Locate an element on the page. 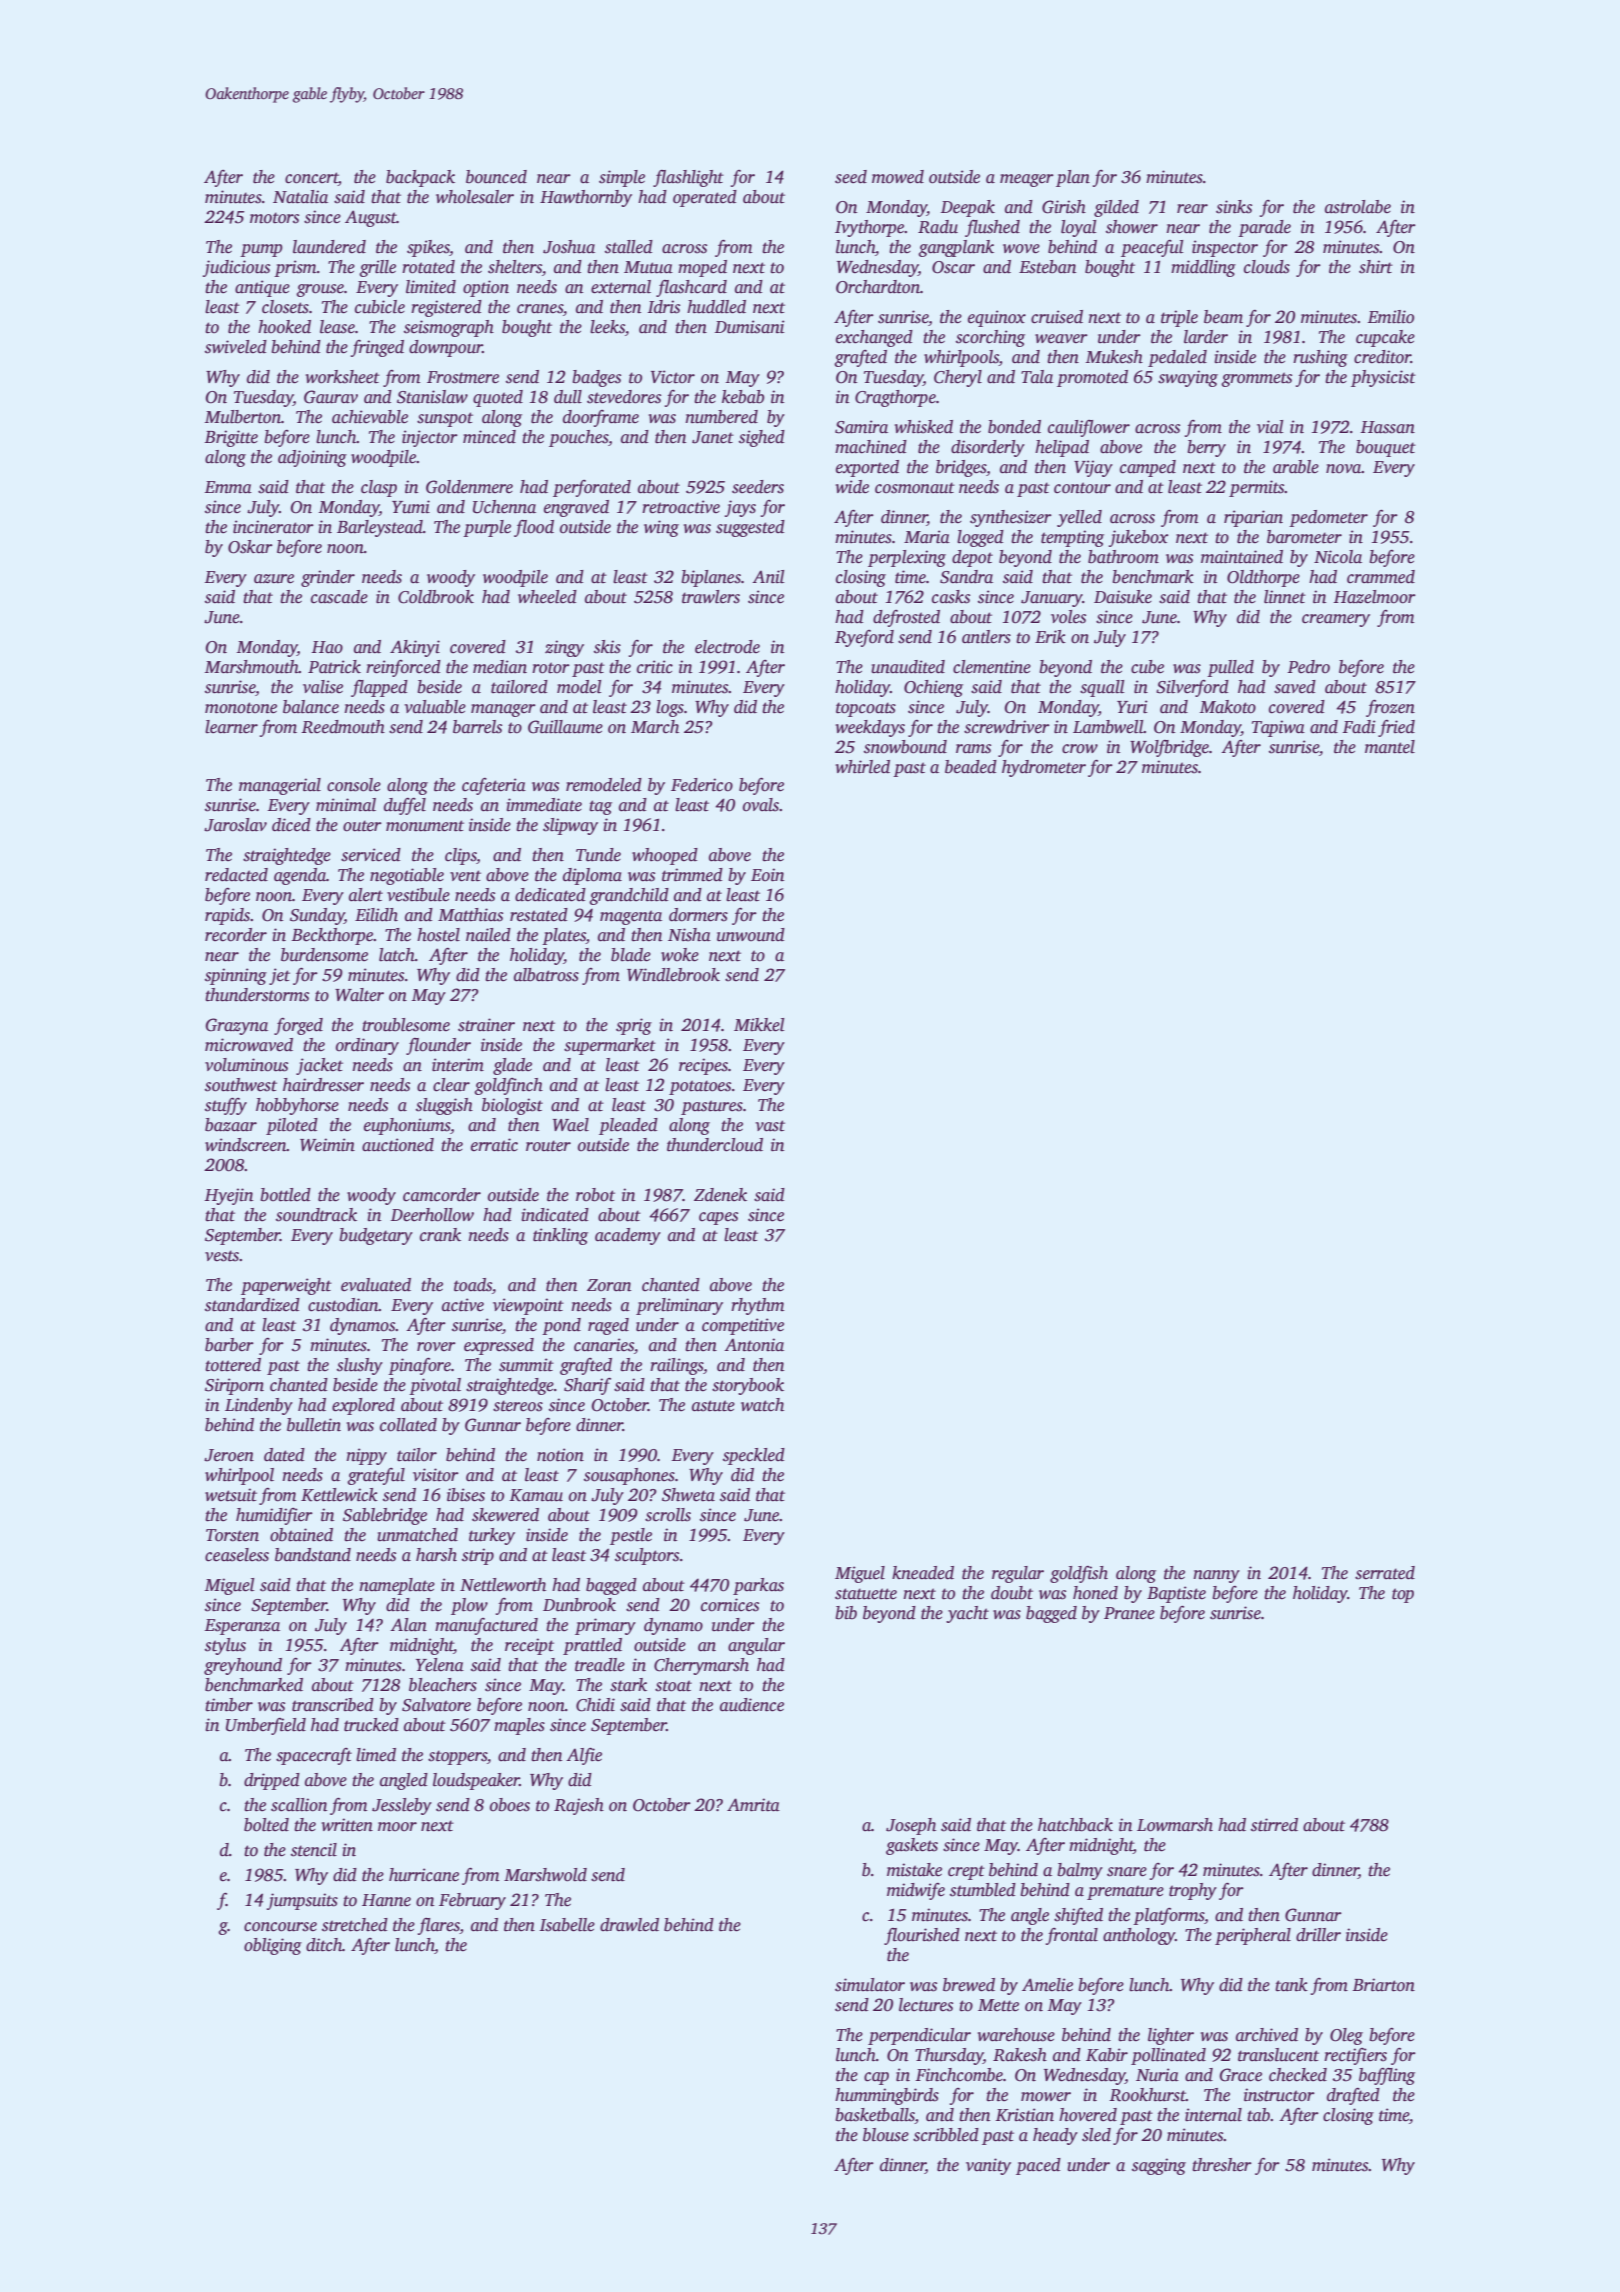 The width and height of the document is (1620, 2292). blade is located at coordinates (631, 955).
